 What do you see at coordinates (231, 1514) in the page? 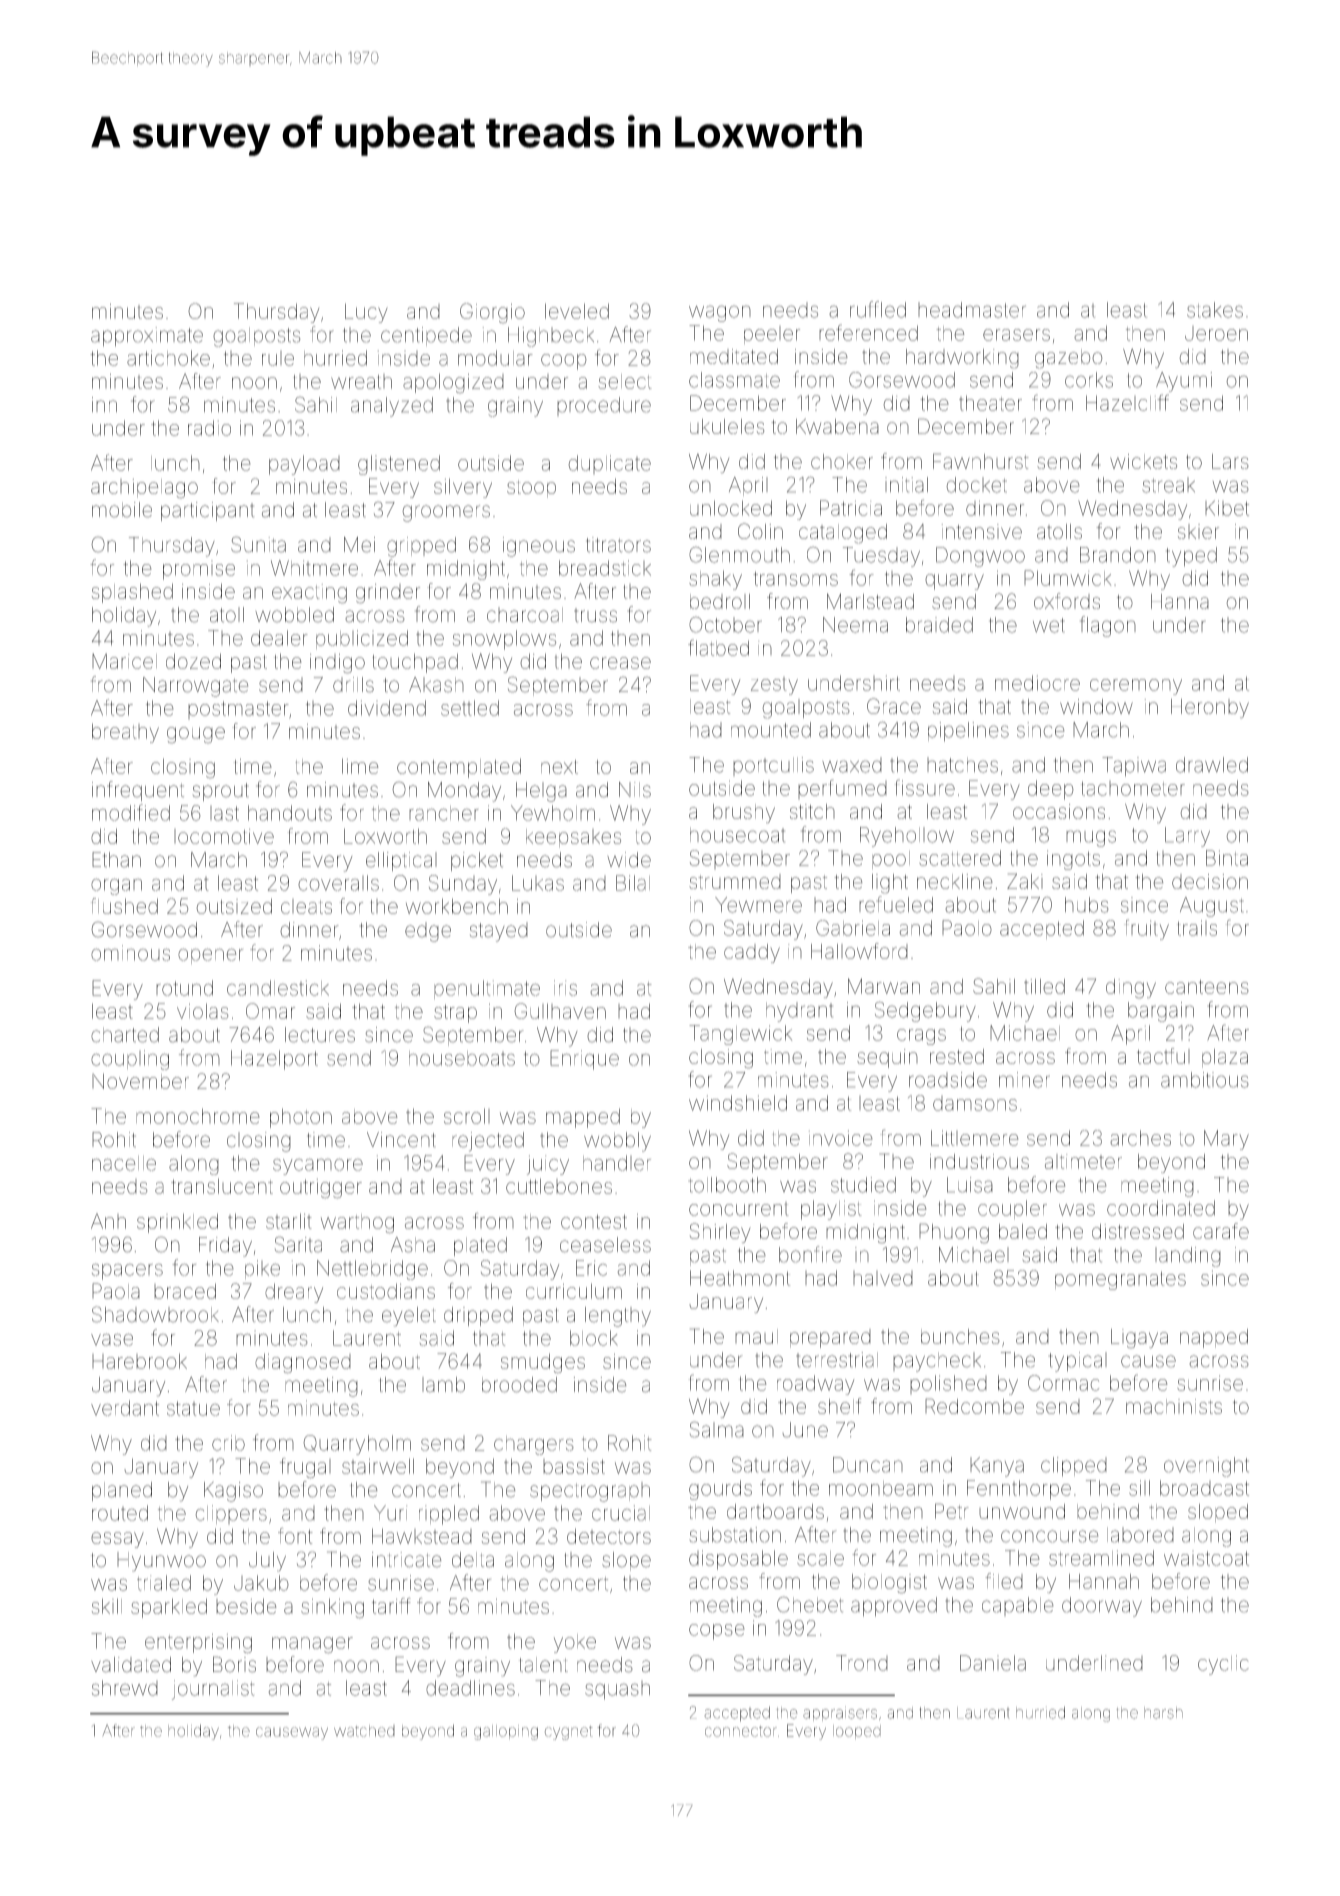
I see `clippers` at bounding box center [231, 1514].
